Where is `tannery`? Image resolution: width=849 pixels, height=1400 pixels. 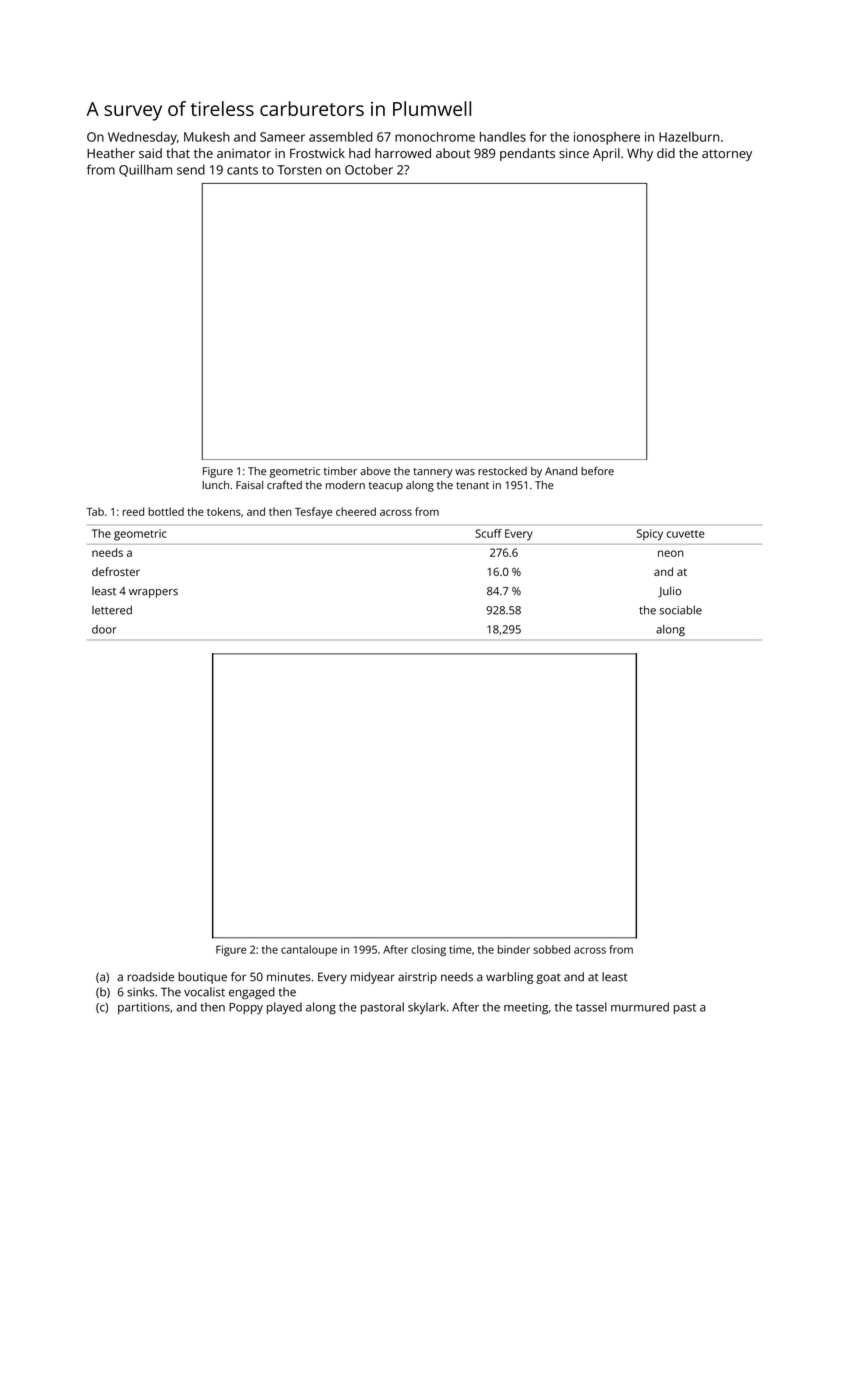
tannery is located at coordinates (433, 473).
